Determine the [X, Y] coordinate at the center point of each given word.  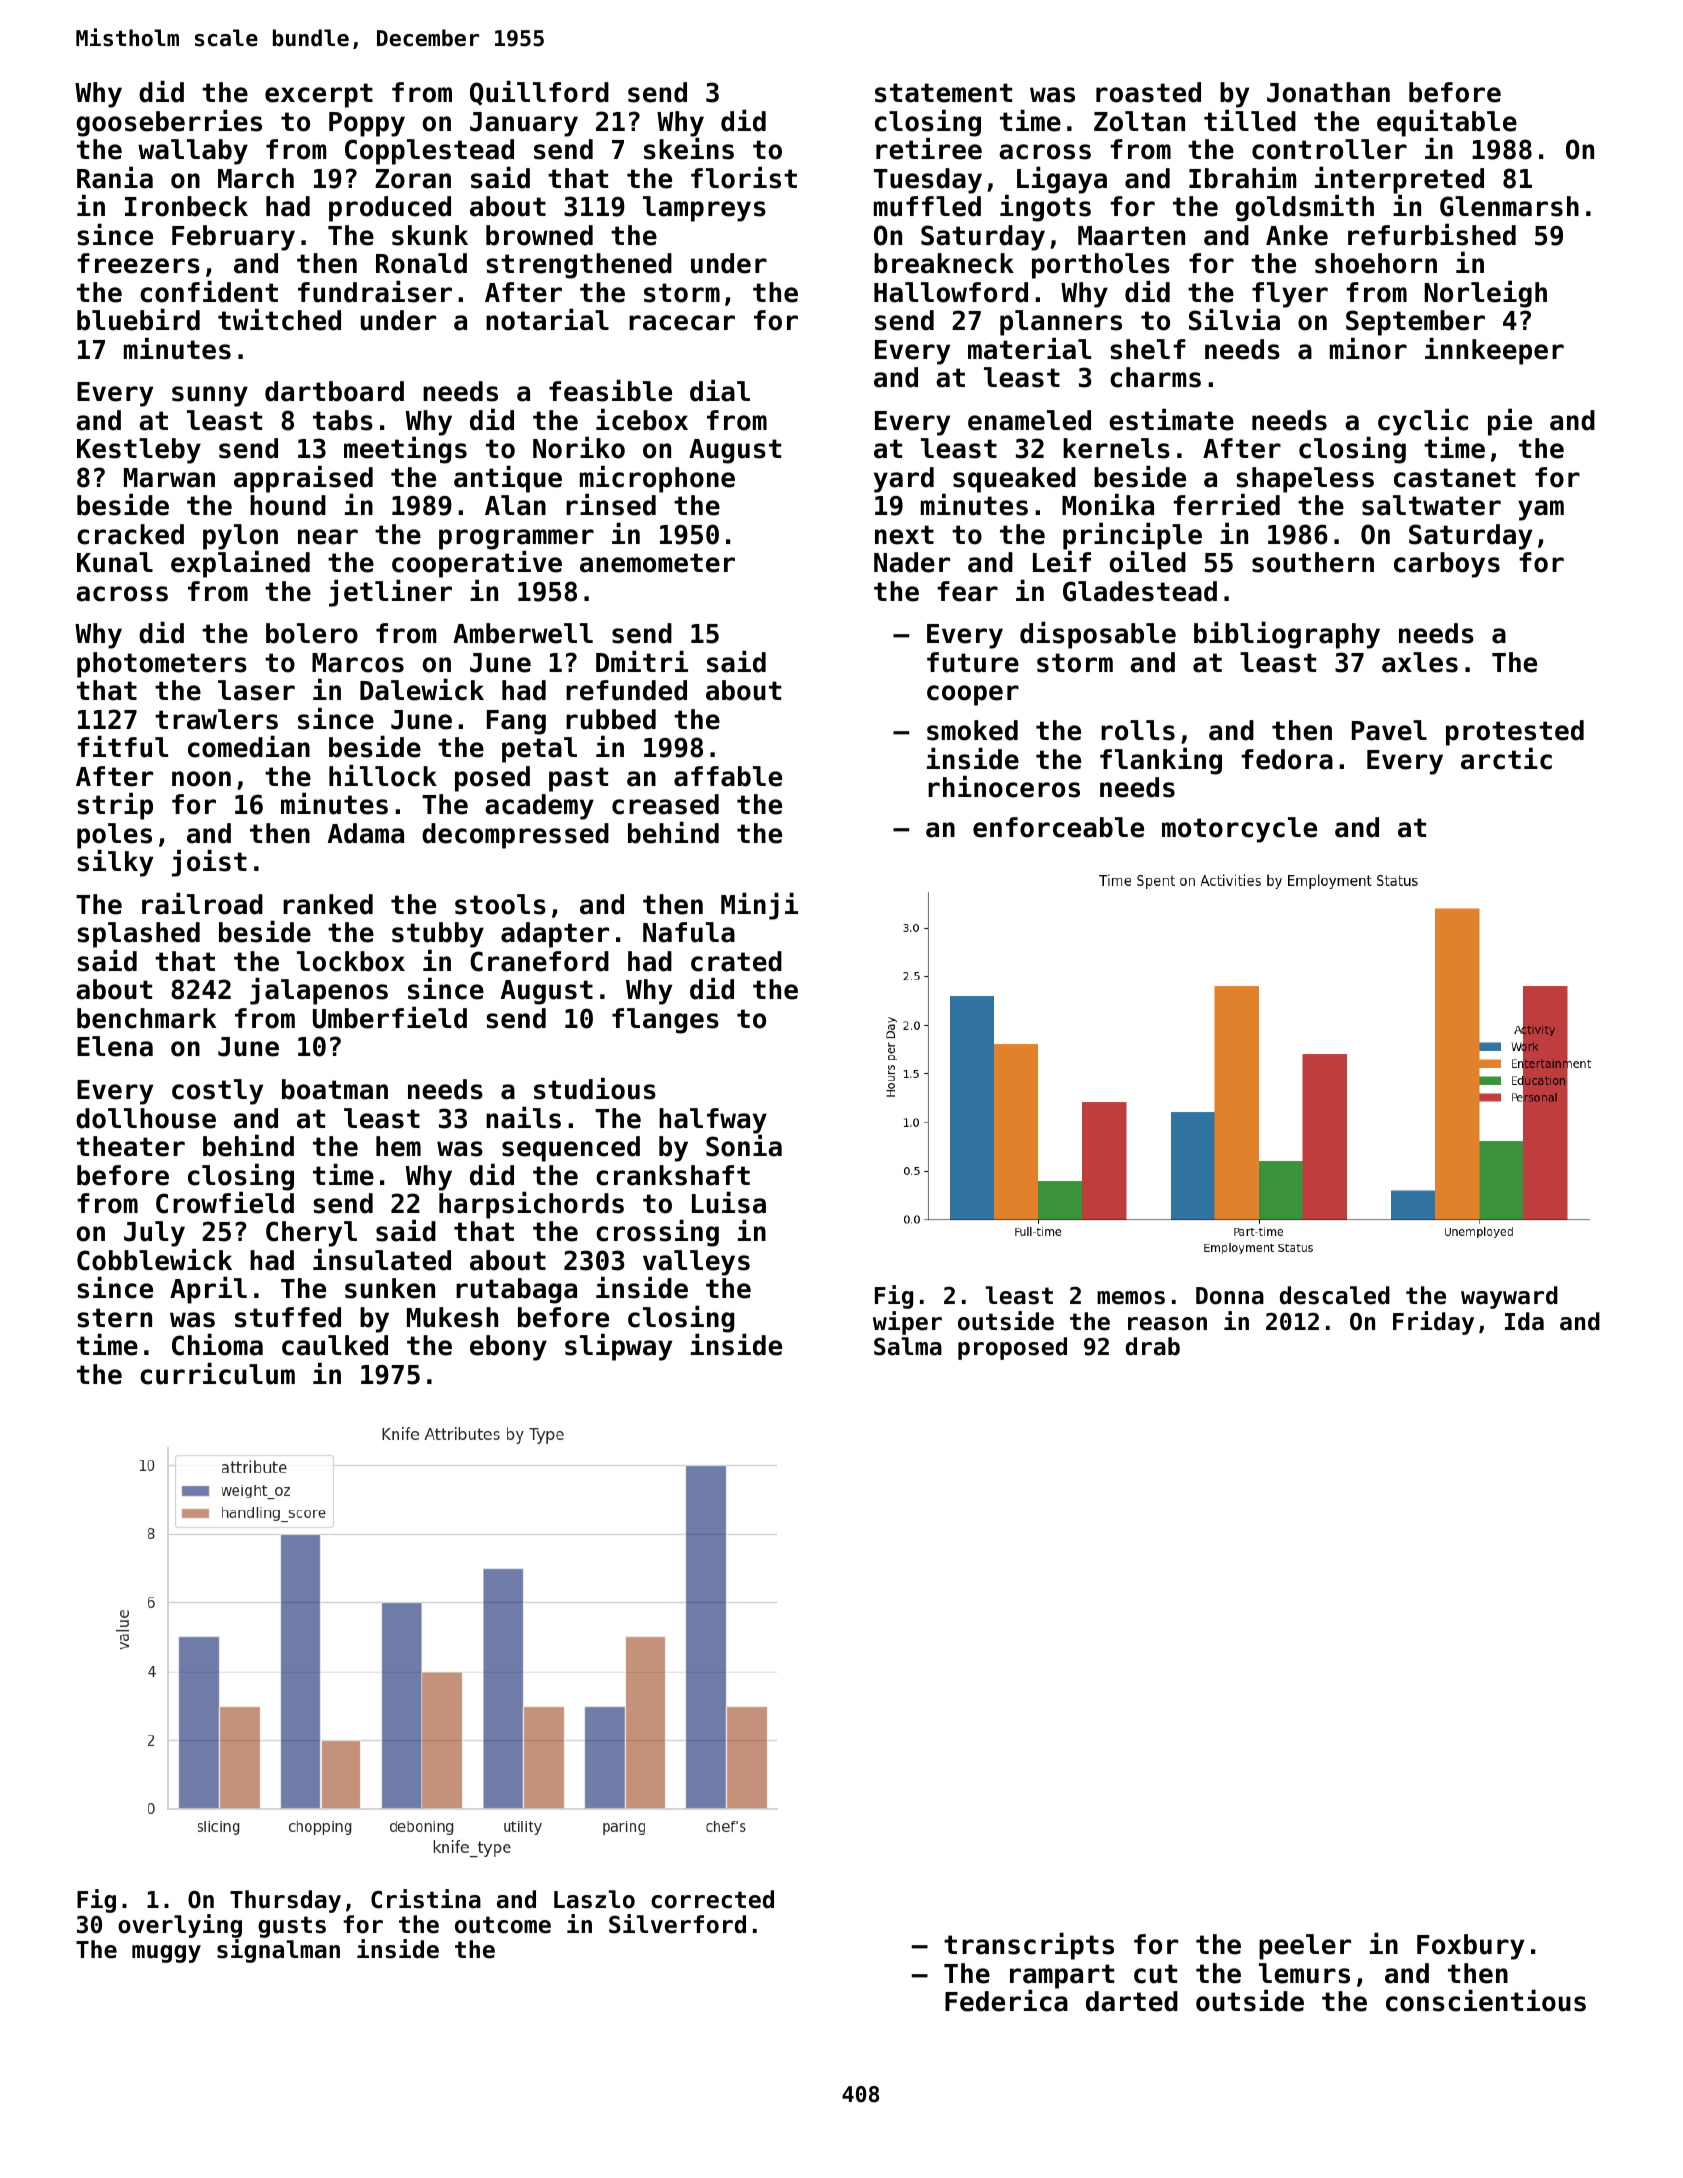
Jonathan [1328, 92]
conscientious [1486, 2000]
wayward [1509, 1297]
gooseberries [169, 123]
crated [736, 961]
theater [131, 1146]
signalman [278, 1951]
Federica [1006, 2001]
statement [943, 93]
